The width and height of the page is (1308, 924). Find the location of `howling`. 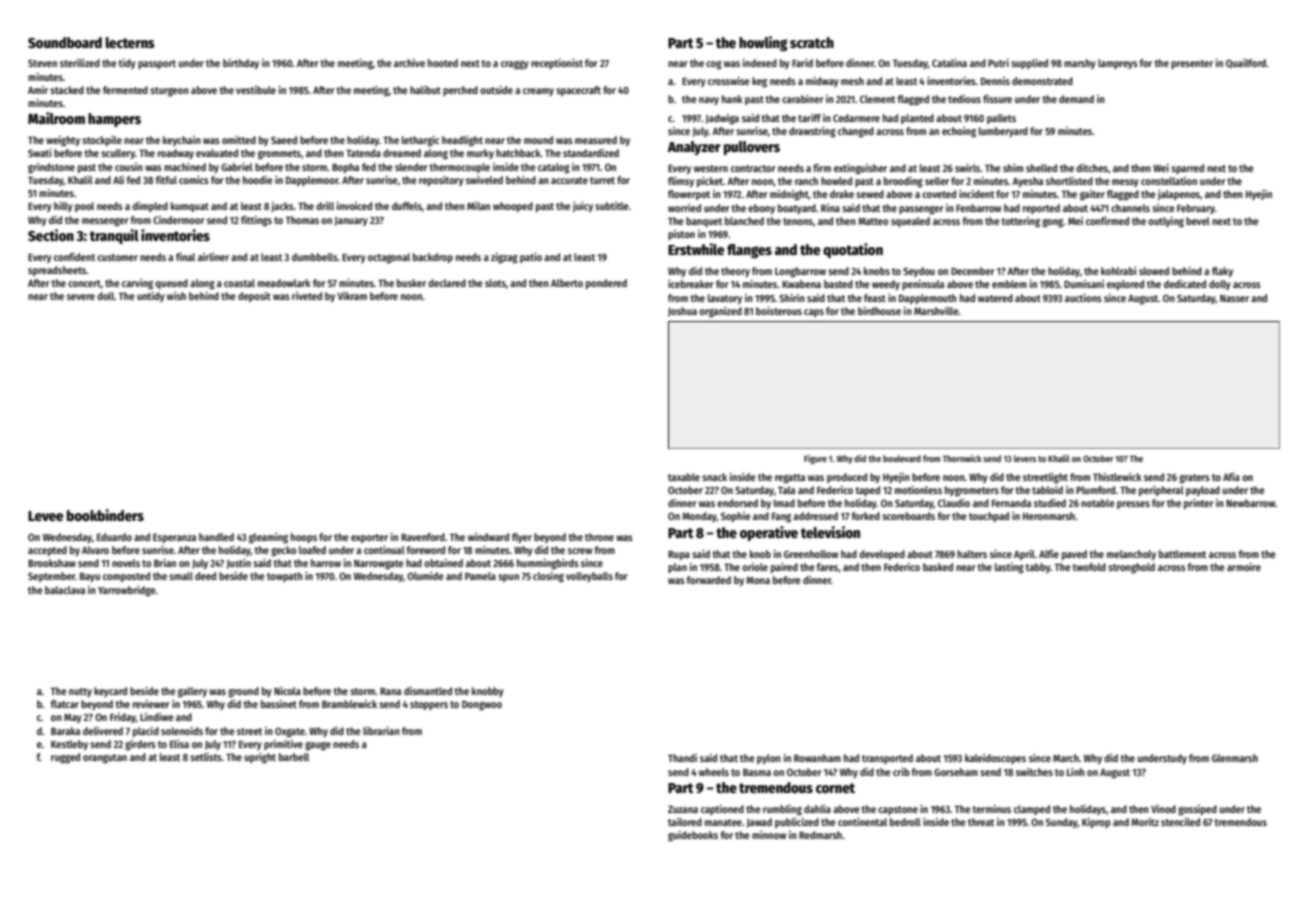

howling is located at coordinates (763, 43).
